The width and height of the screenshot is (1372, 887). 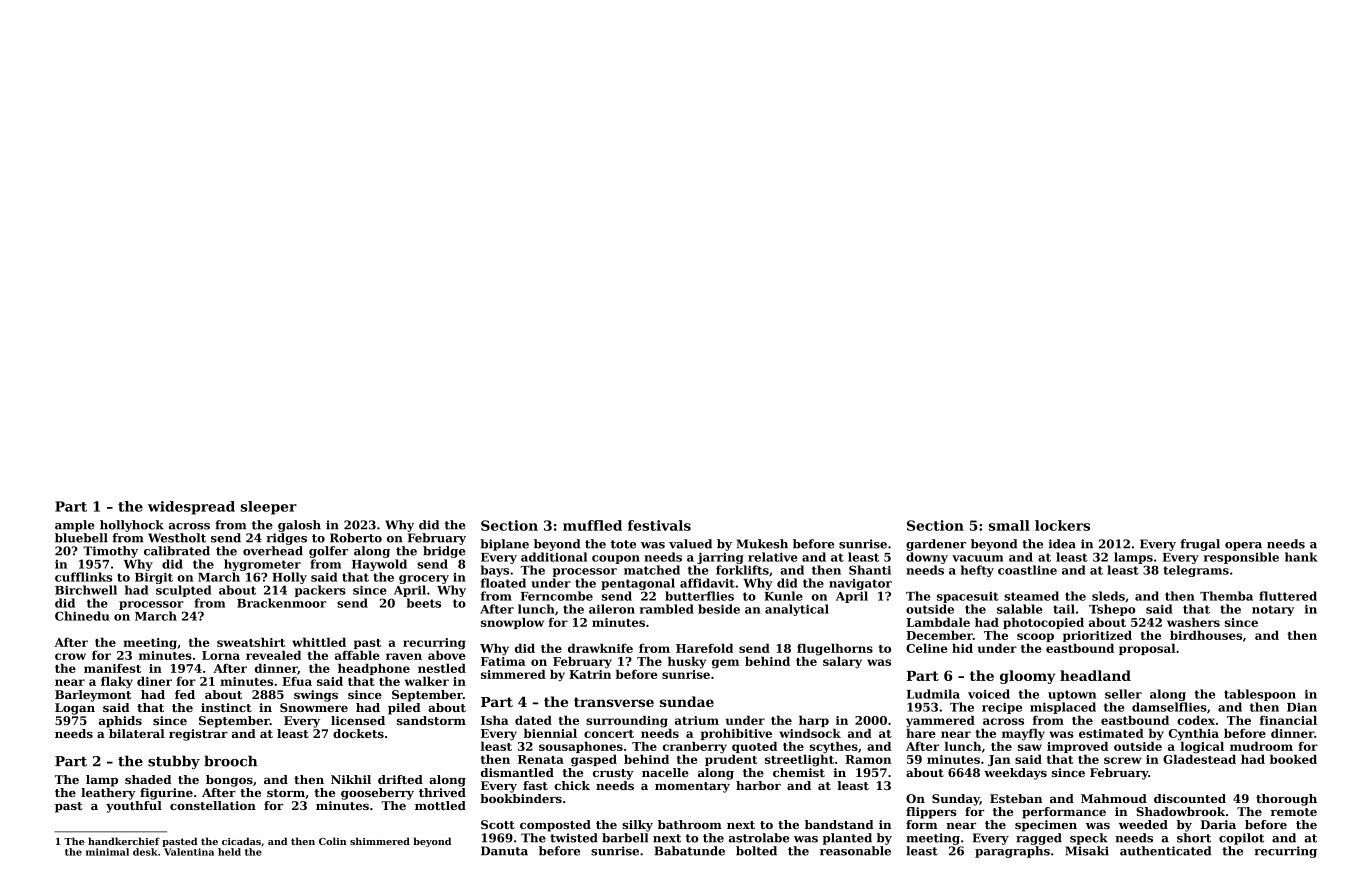 I want to click on festivals, so click(x=659, y=525).
